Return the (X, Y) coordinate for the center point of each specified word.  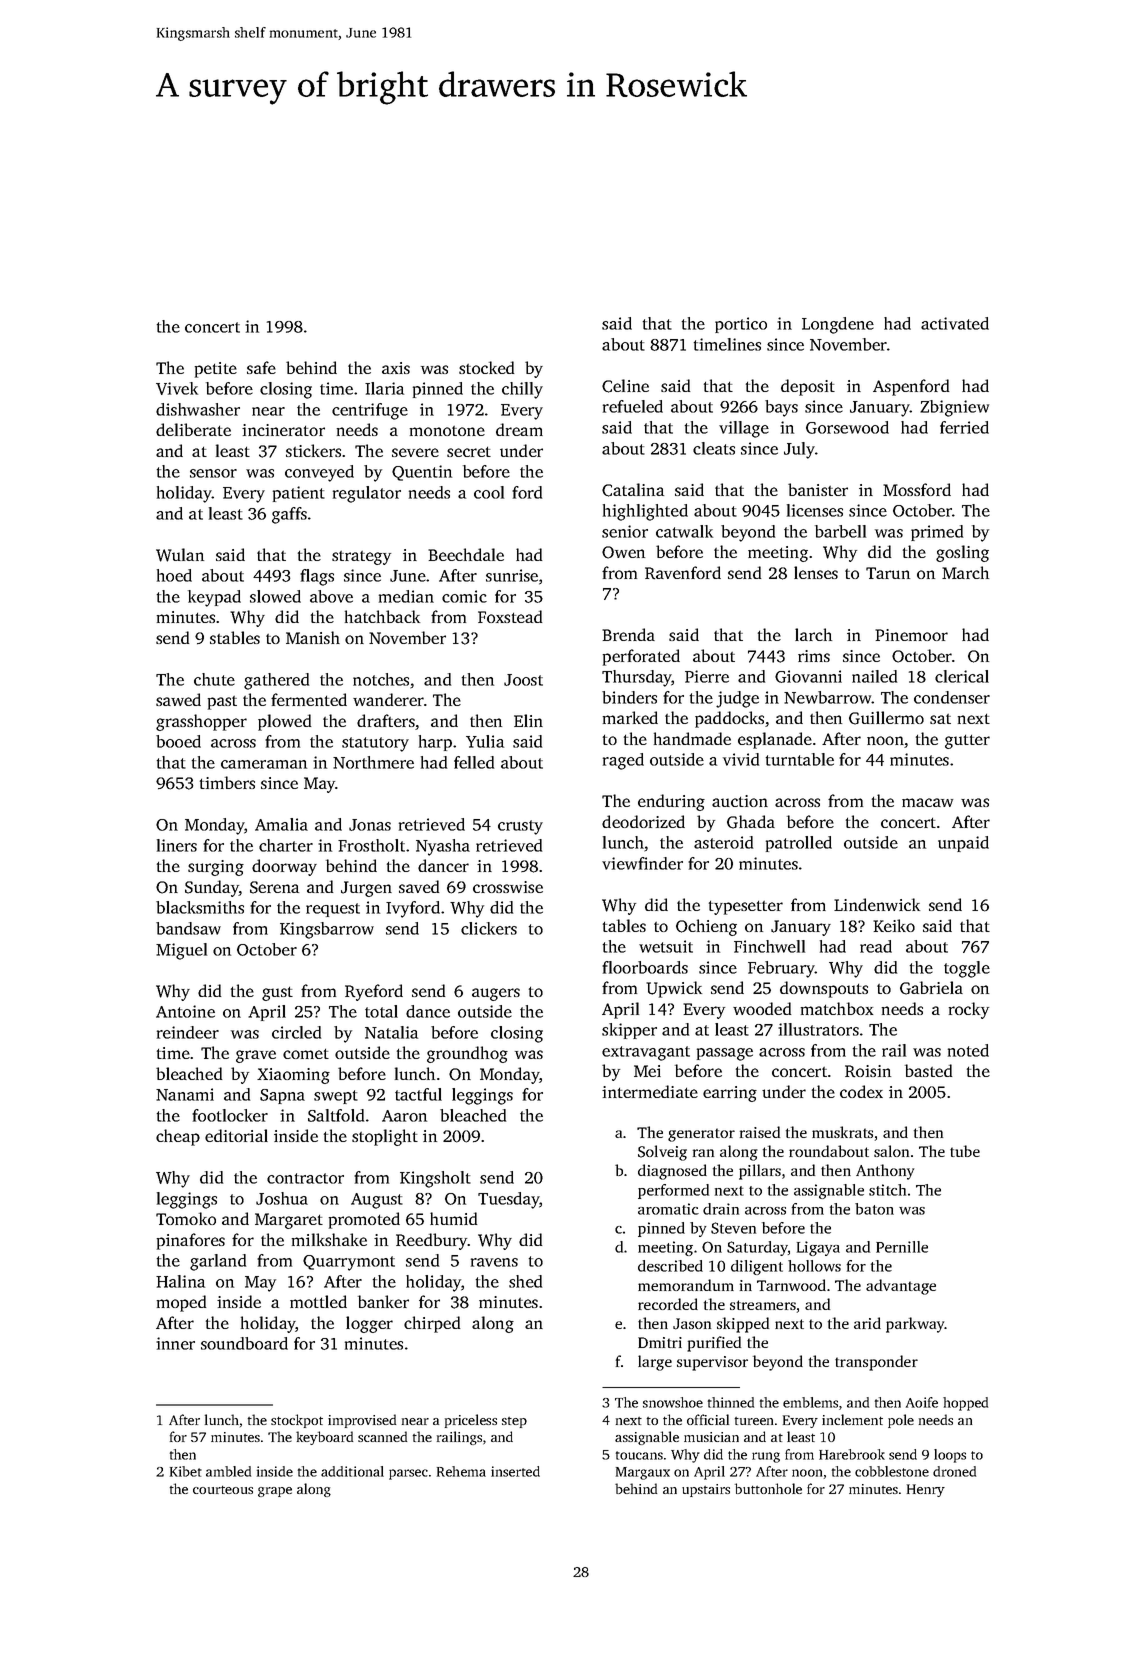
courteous (223, 1490)
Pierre (707, 676)
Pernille (902, 1247)
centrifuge (370, 411)
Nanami (185, 1094)
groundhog (467, 1054)
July (799, 450)
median (406, 596)
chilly (522, 390)
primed (937, 533)
